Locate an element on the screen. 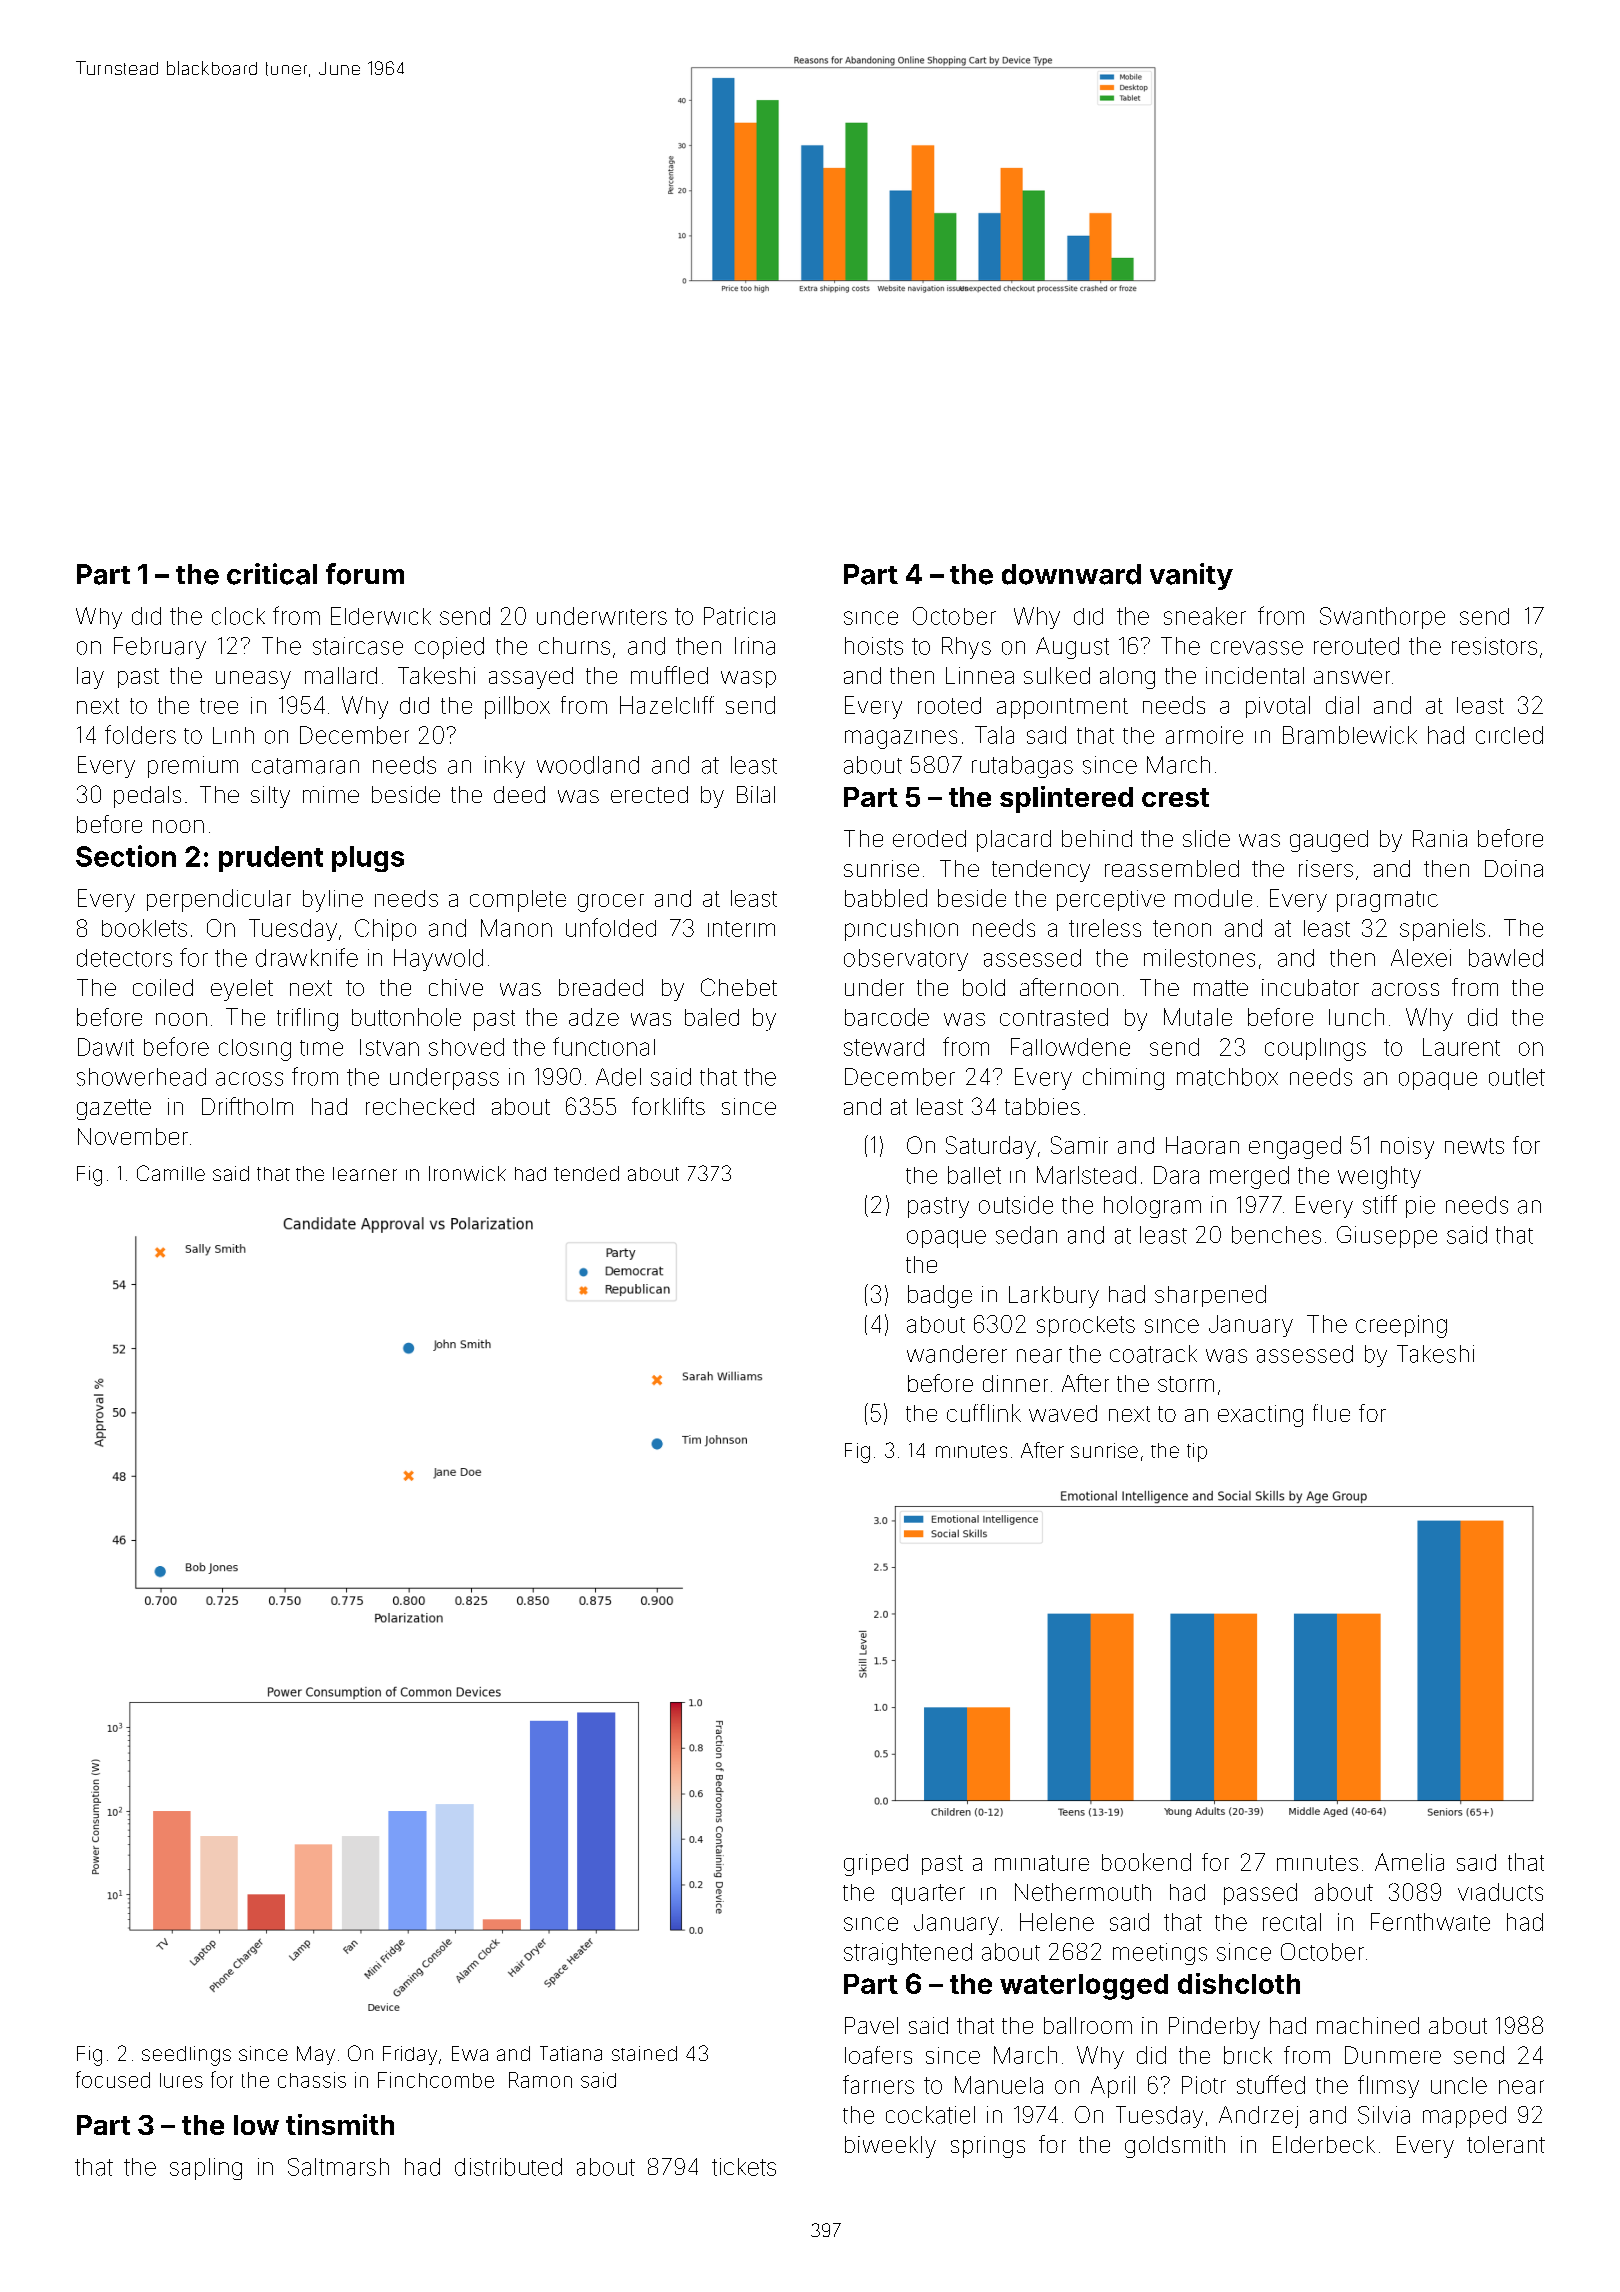  muffled is located at coordinates (669, 675).
